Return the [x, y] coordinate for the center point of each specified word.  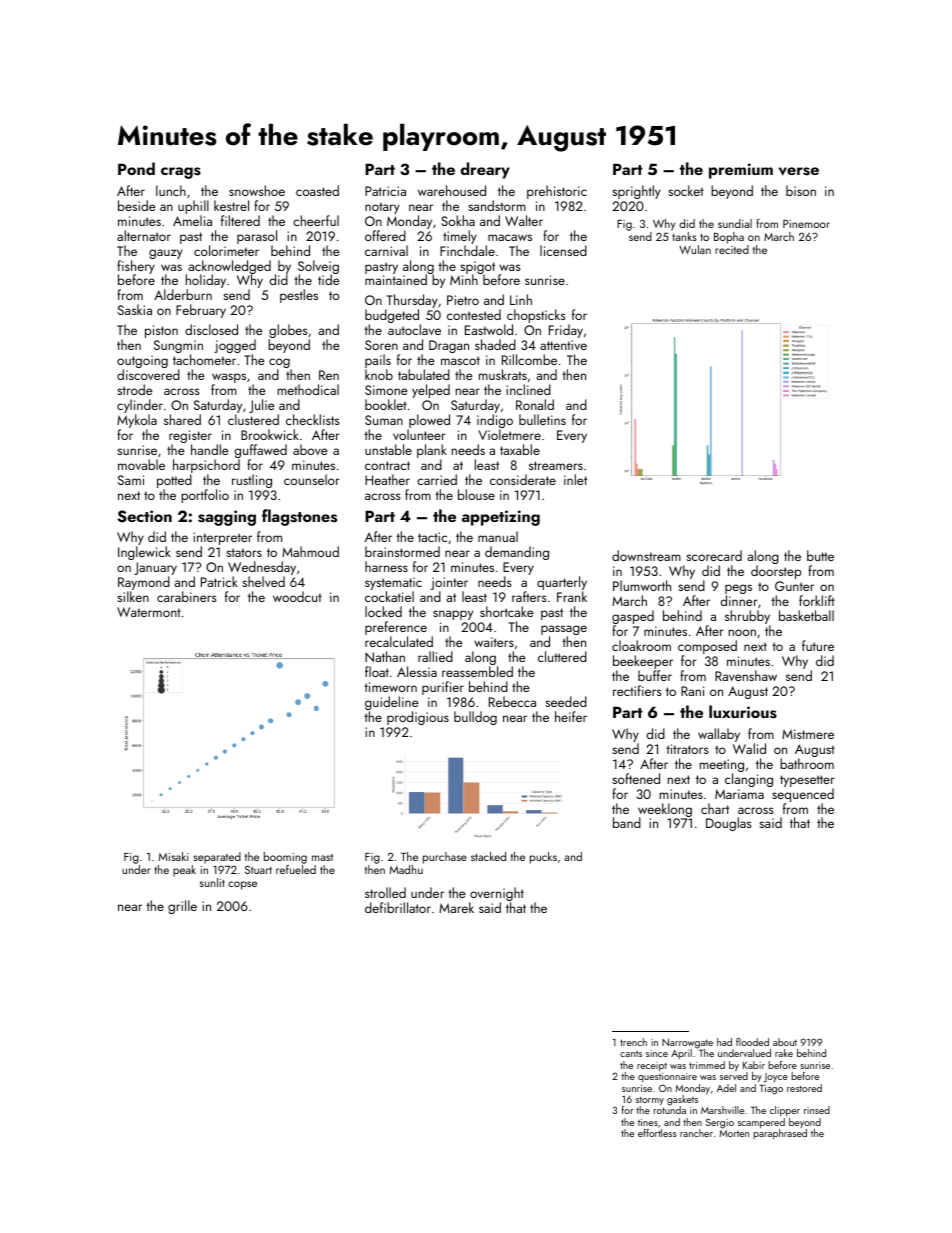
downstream [646, 555]
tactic [432, 537]
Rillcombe [529, 359]
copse [242, 885]
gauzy [166, 254]
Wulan [695, 249]
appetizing [501, 518]
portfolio [205, 496]
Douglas [729, 824]
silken [133, 596]
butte [820, 555]
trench [633, 1042]
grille [182, 907]
